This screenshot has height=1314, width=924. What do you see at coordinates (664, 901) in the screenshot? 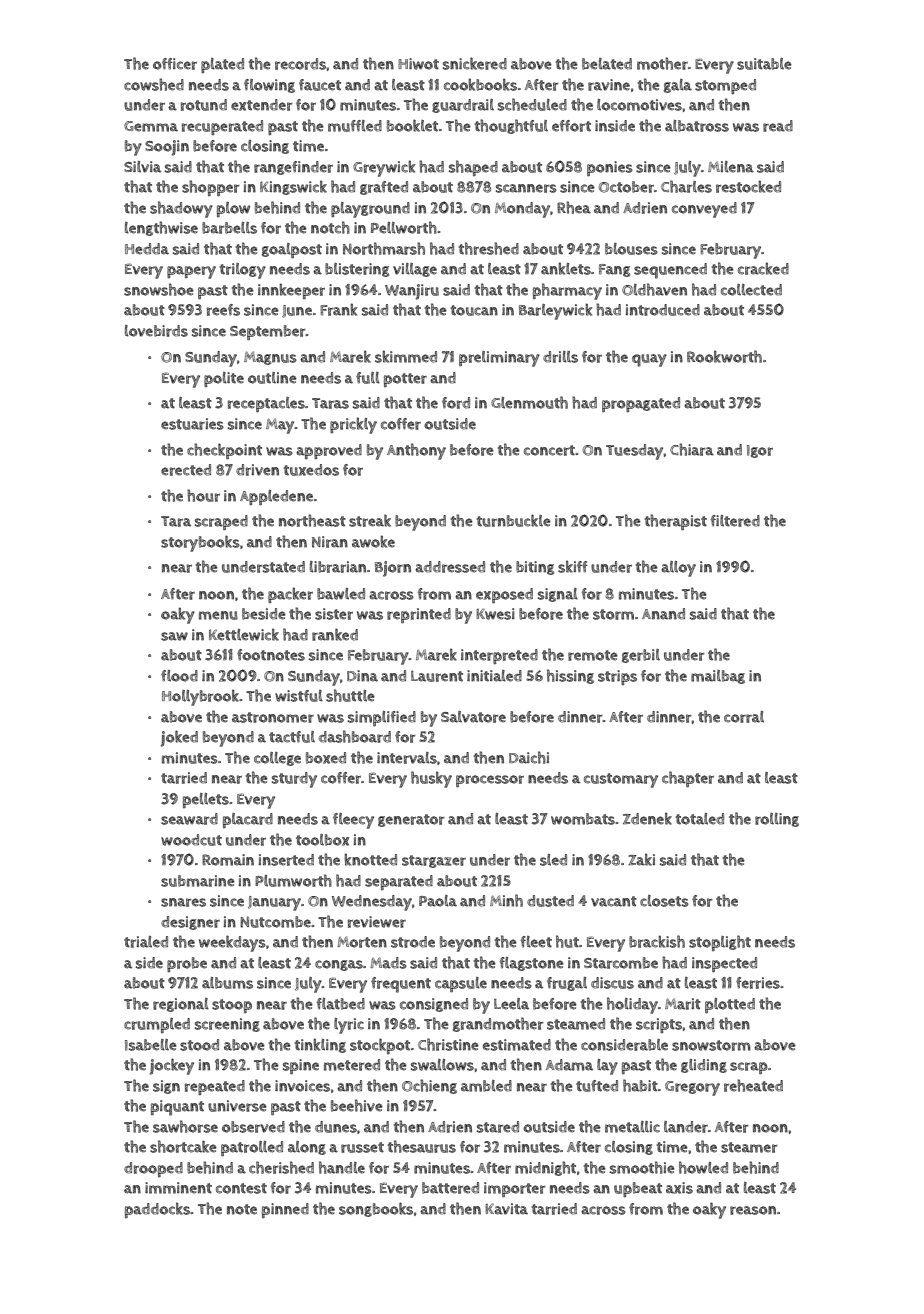
I see `closets` at bounding box center [664, 901].
